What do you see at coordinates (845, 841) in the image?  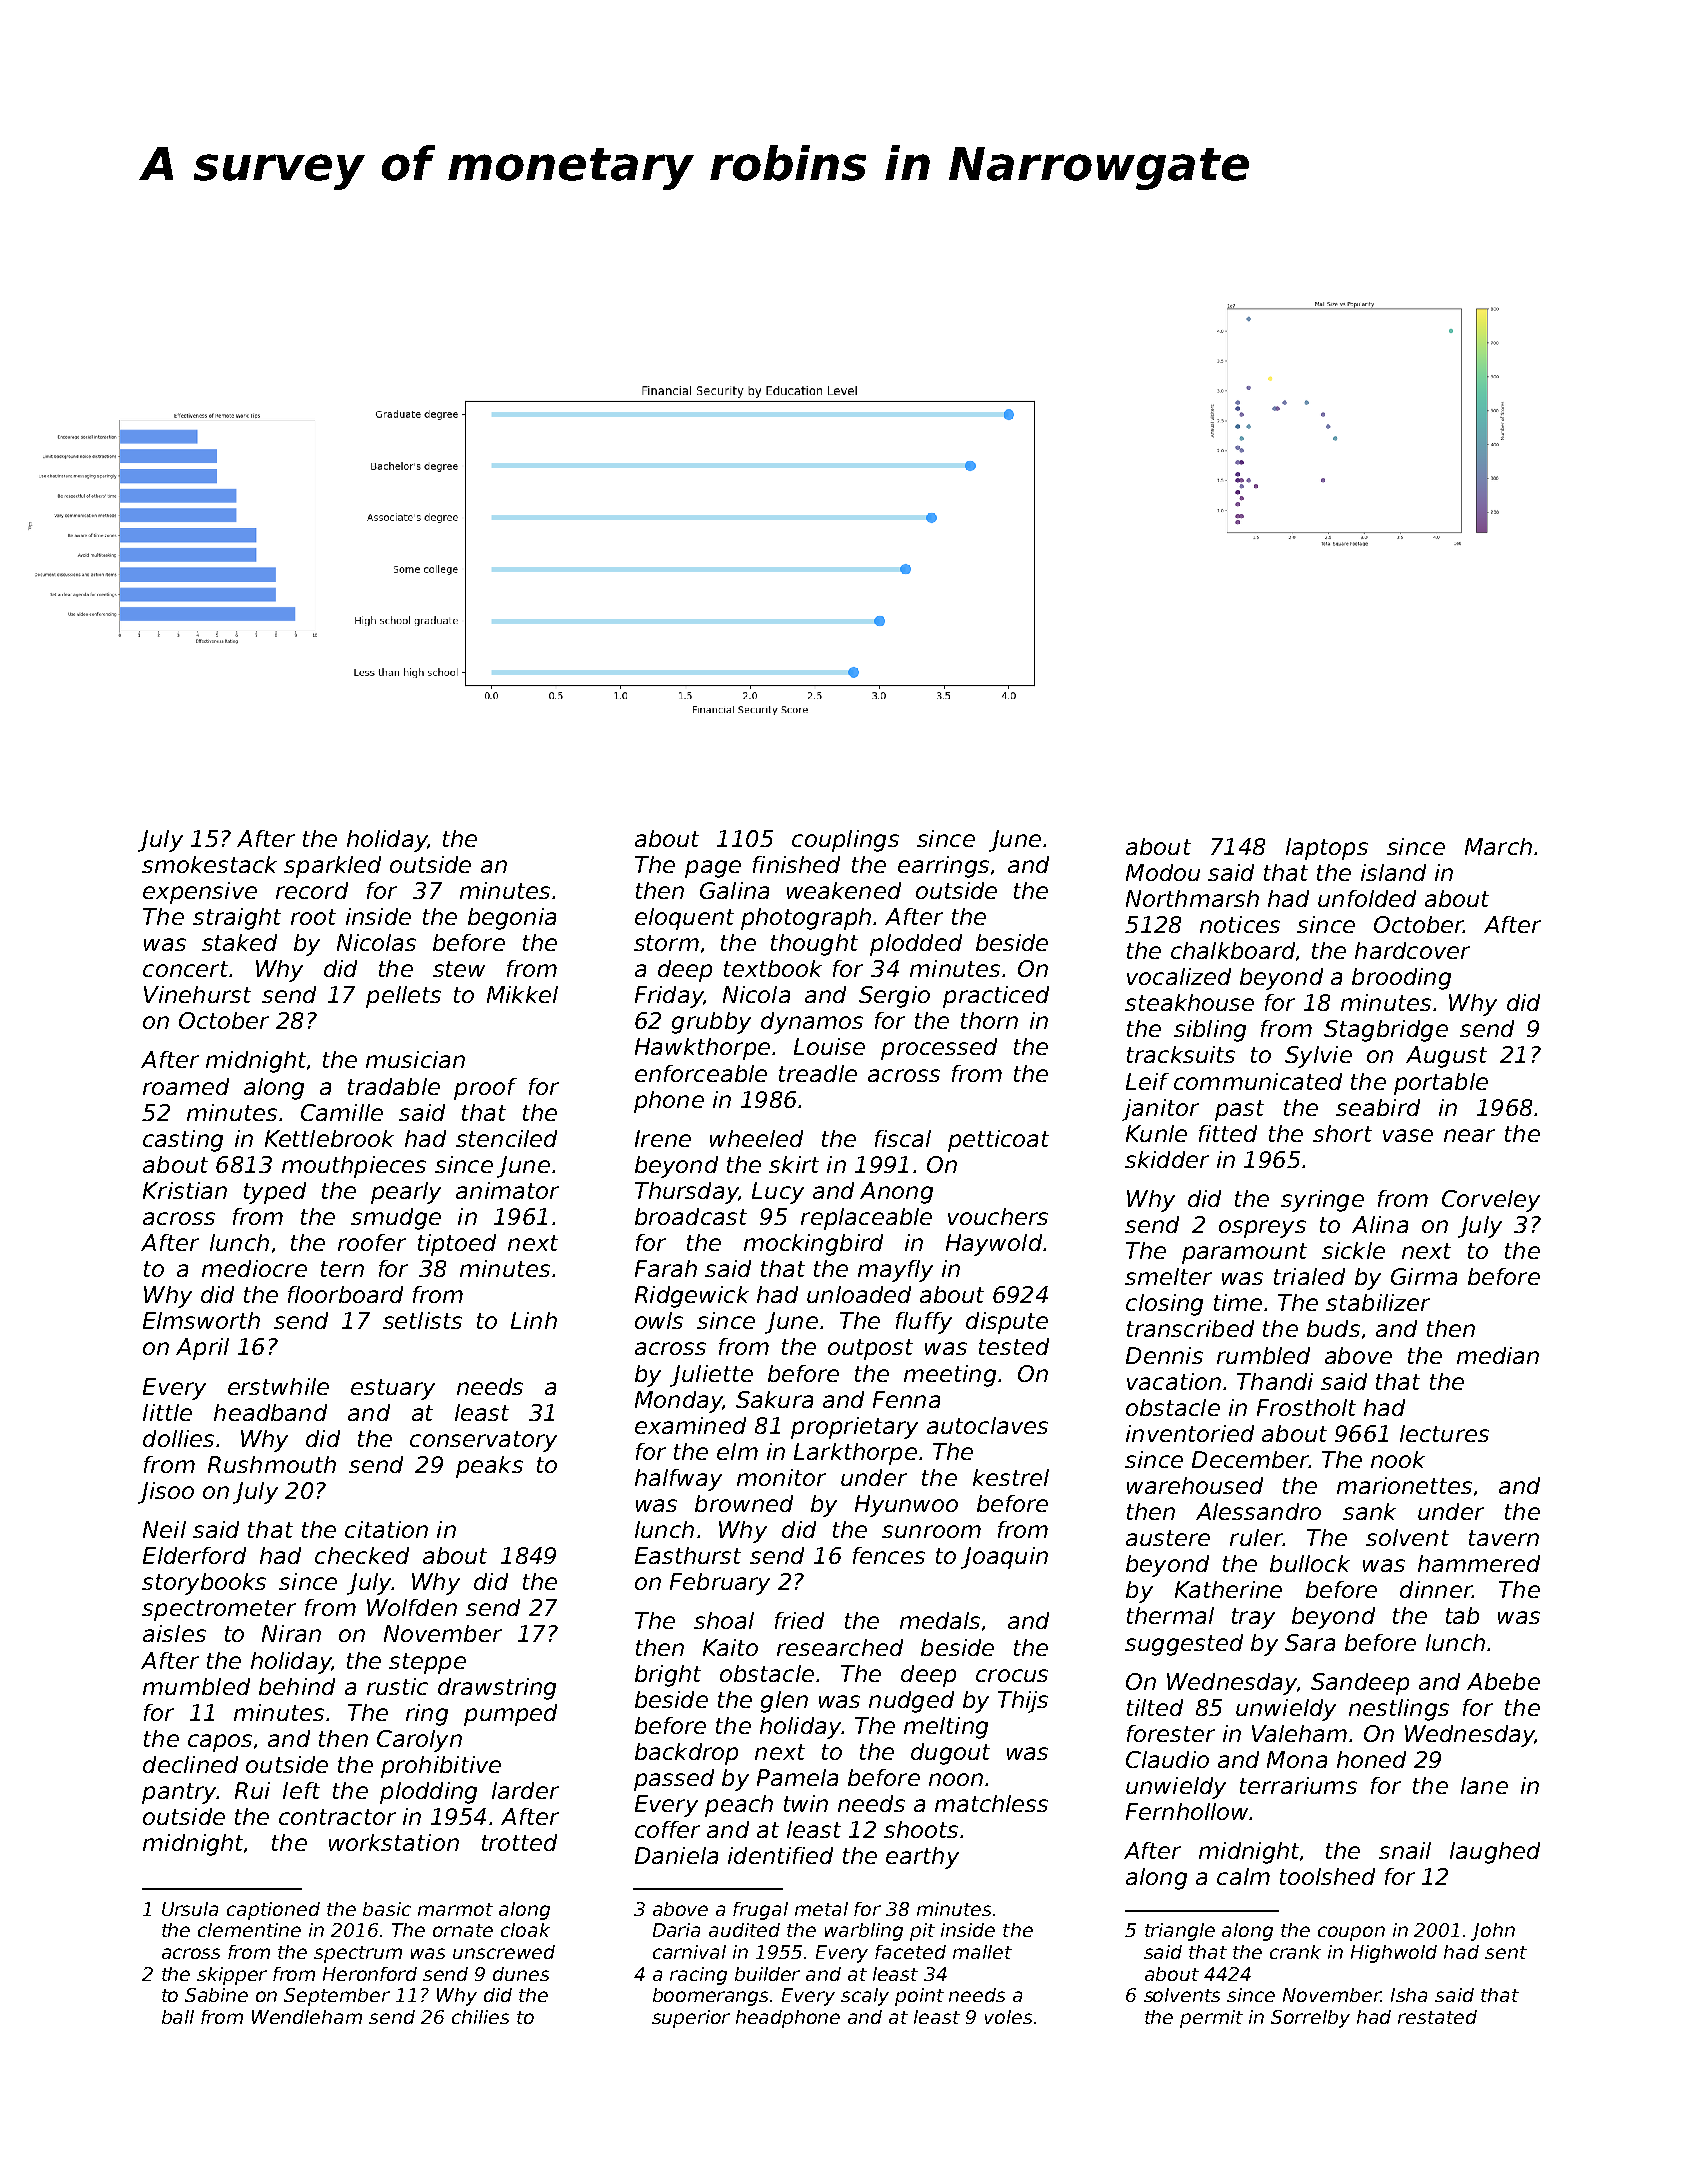 I see `couplings` at bounding box center [845, 841].
